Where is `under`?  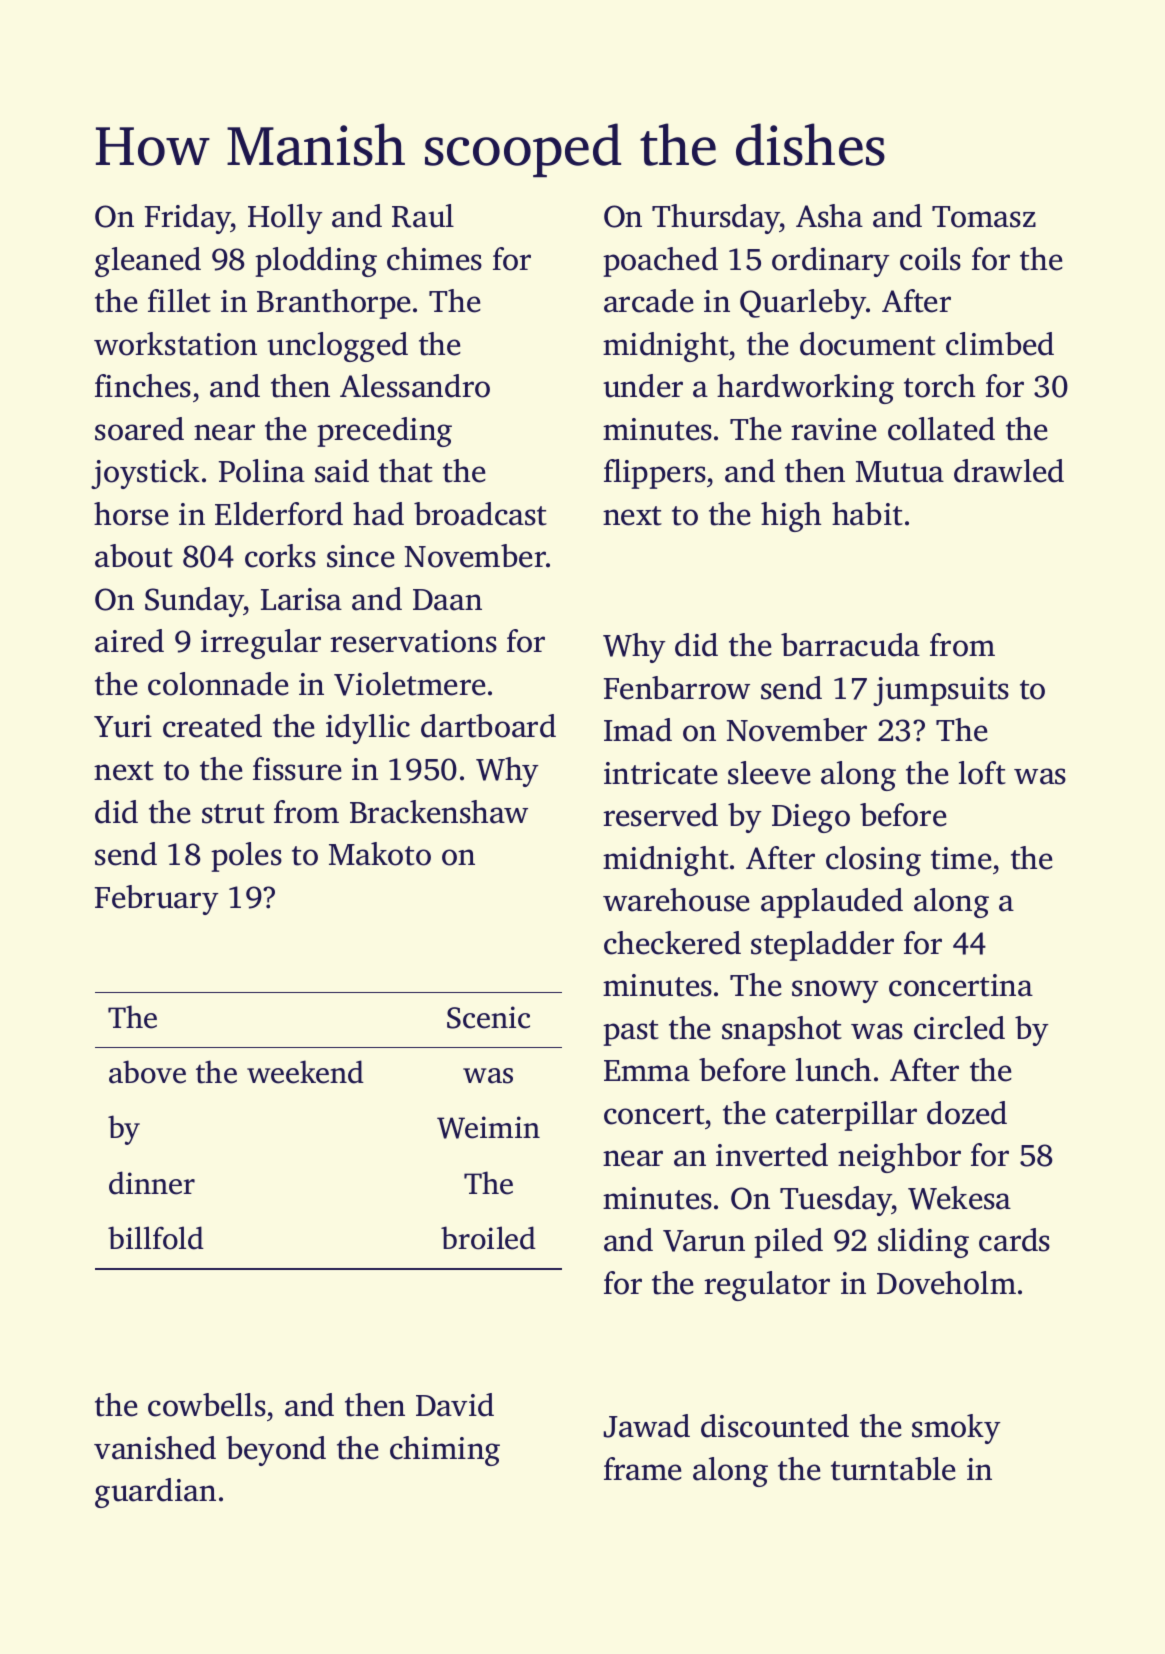
under is located at coordinates (643, 386).
